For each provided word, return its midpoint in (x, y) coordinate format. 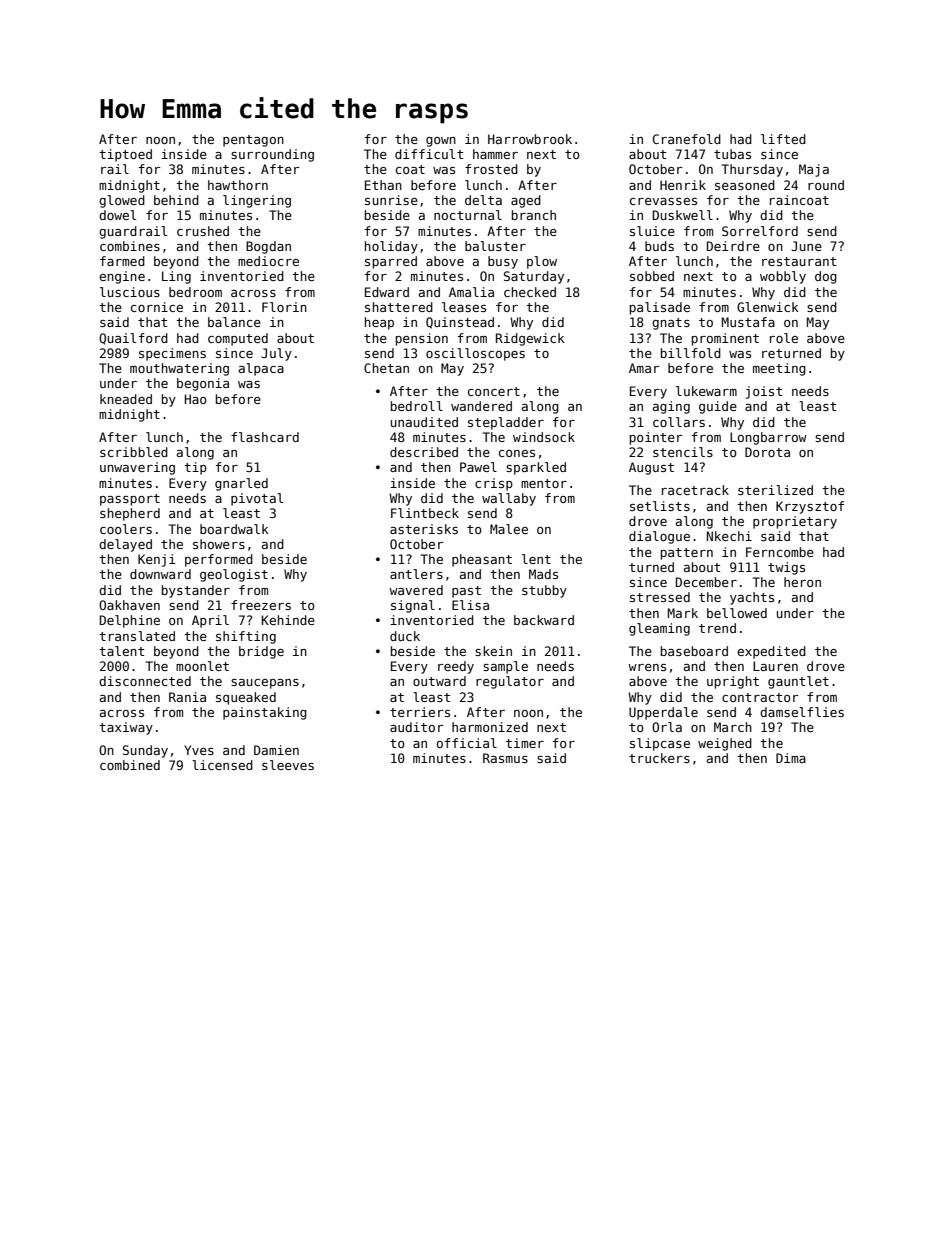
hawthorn (238, 185)
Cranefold (687, 139)
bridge (261, 652)
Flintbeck (425, 513)
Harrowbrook (530, 139)
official (467, 743)
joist (764, 392)
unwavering (137, 468)
